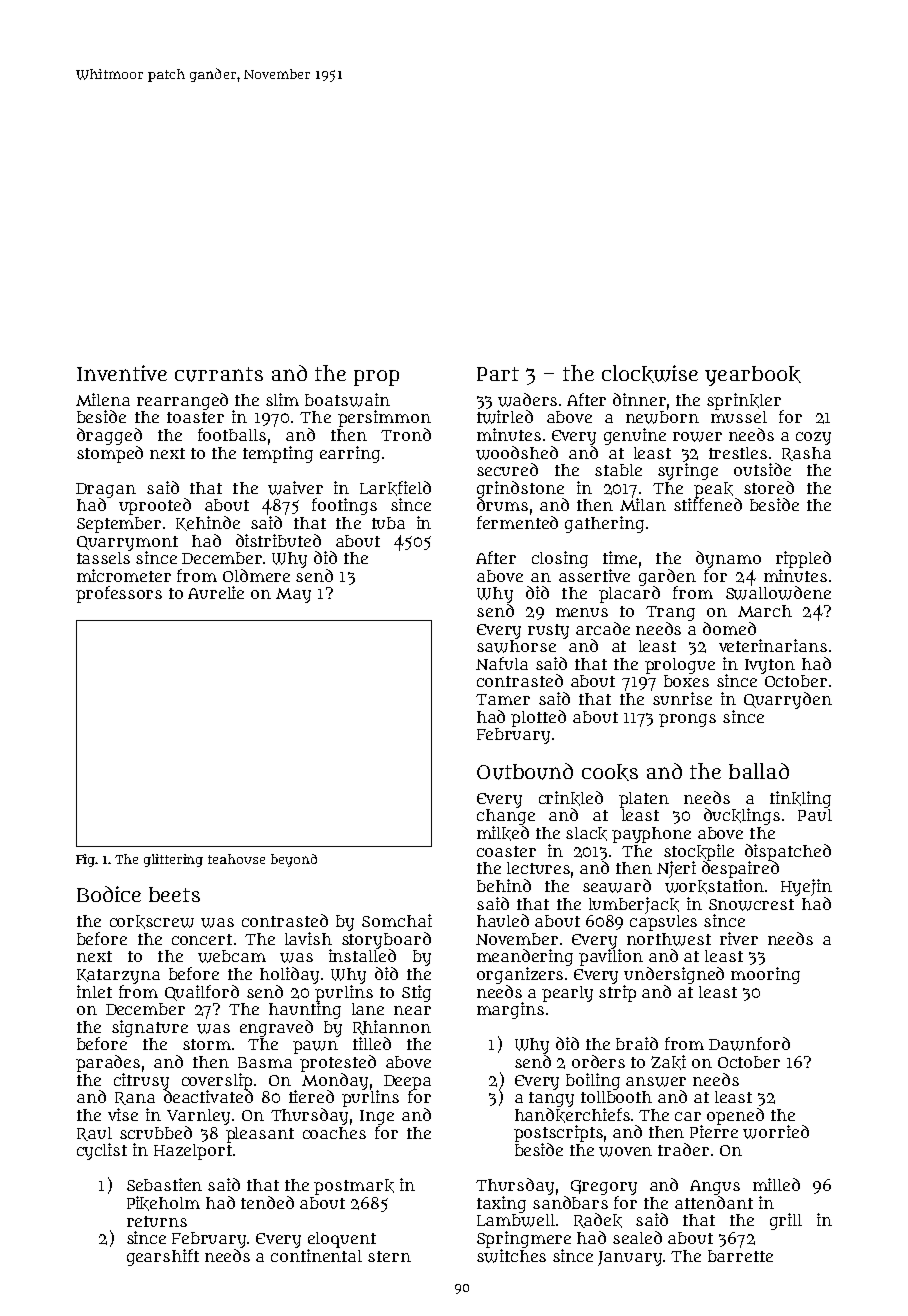  I want to click on switches, so click(511, 1256).
